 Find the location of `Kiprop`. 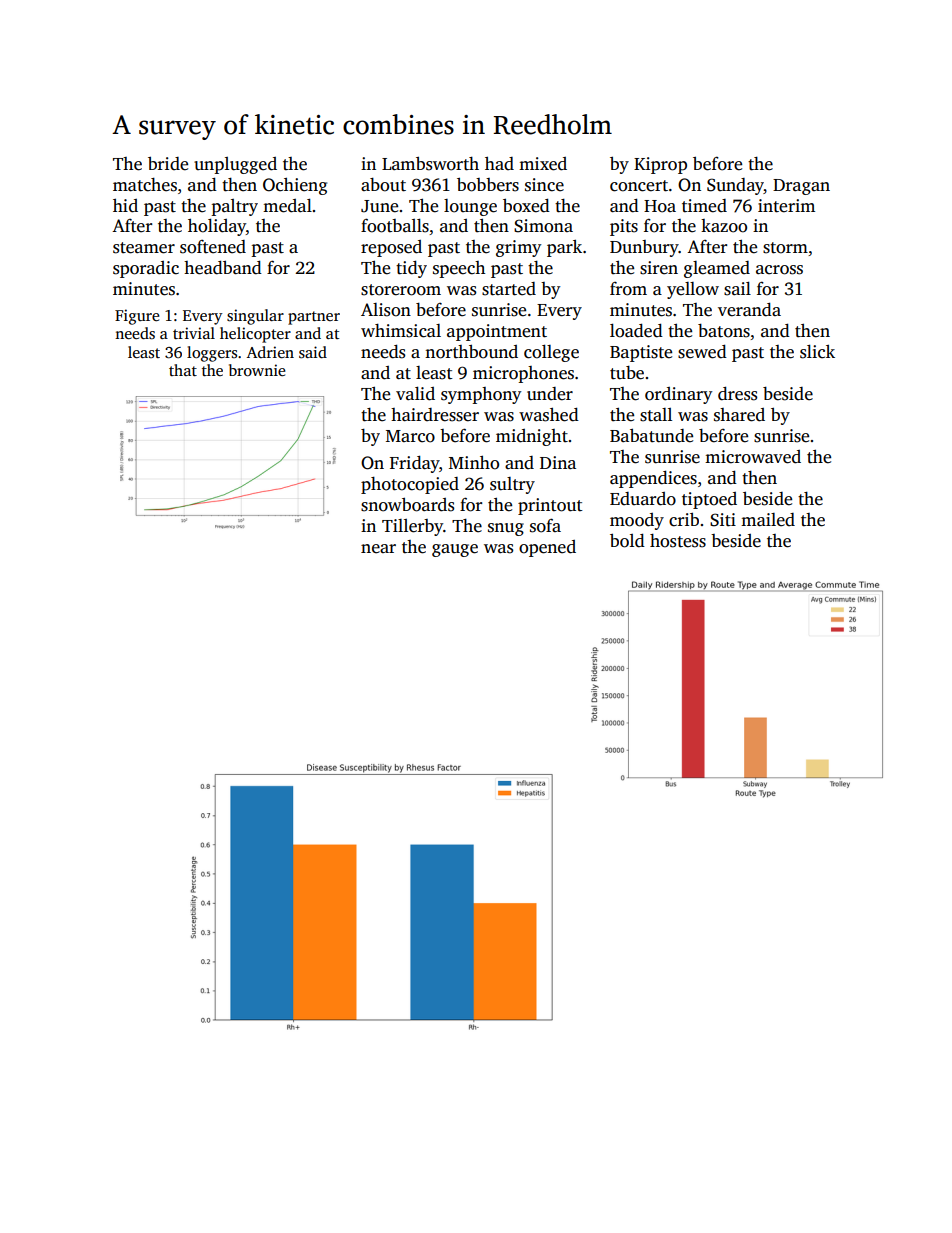

Kiprop is located at coordinates (660, 165).
